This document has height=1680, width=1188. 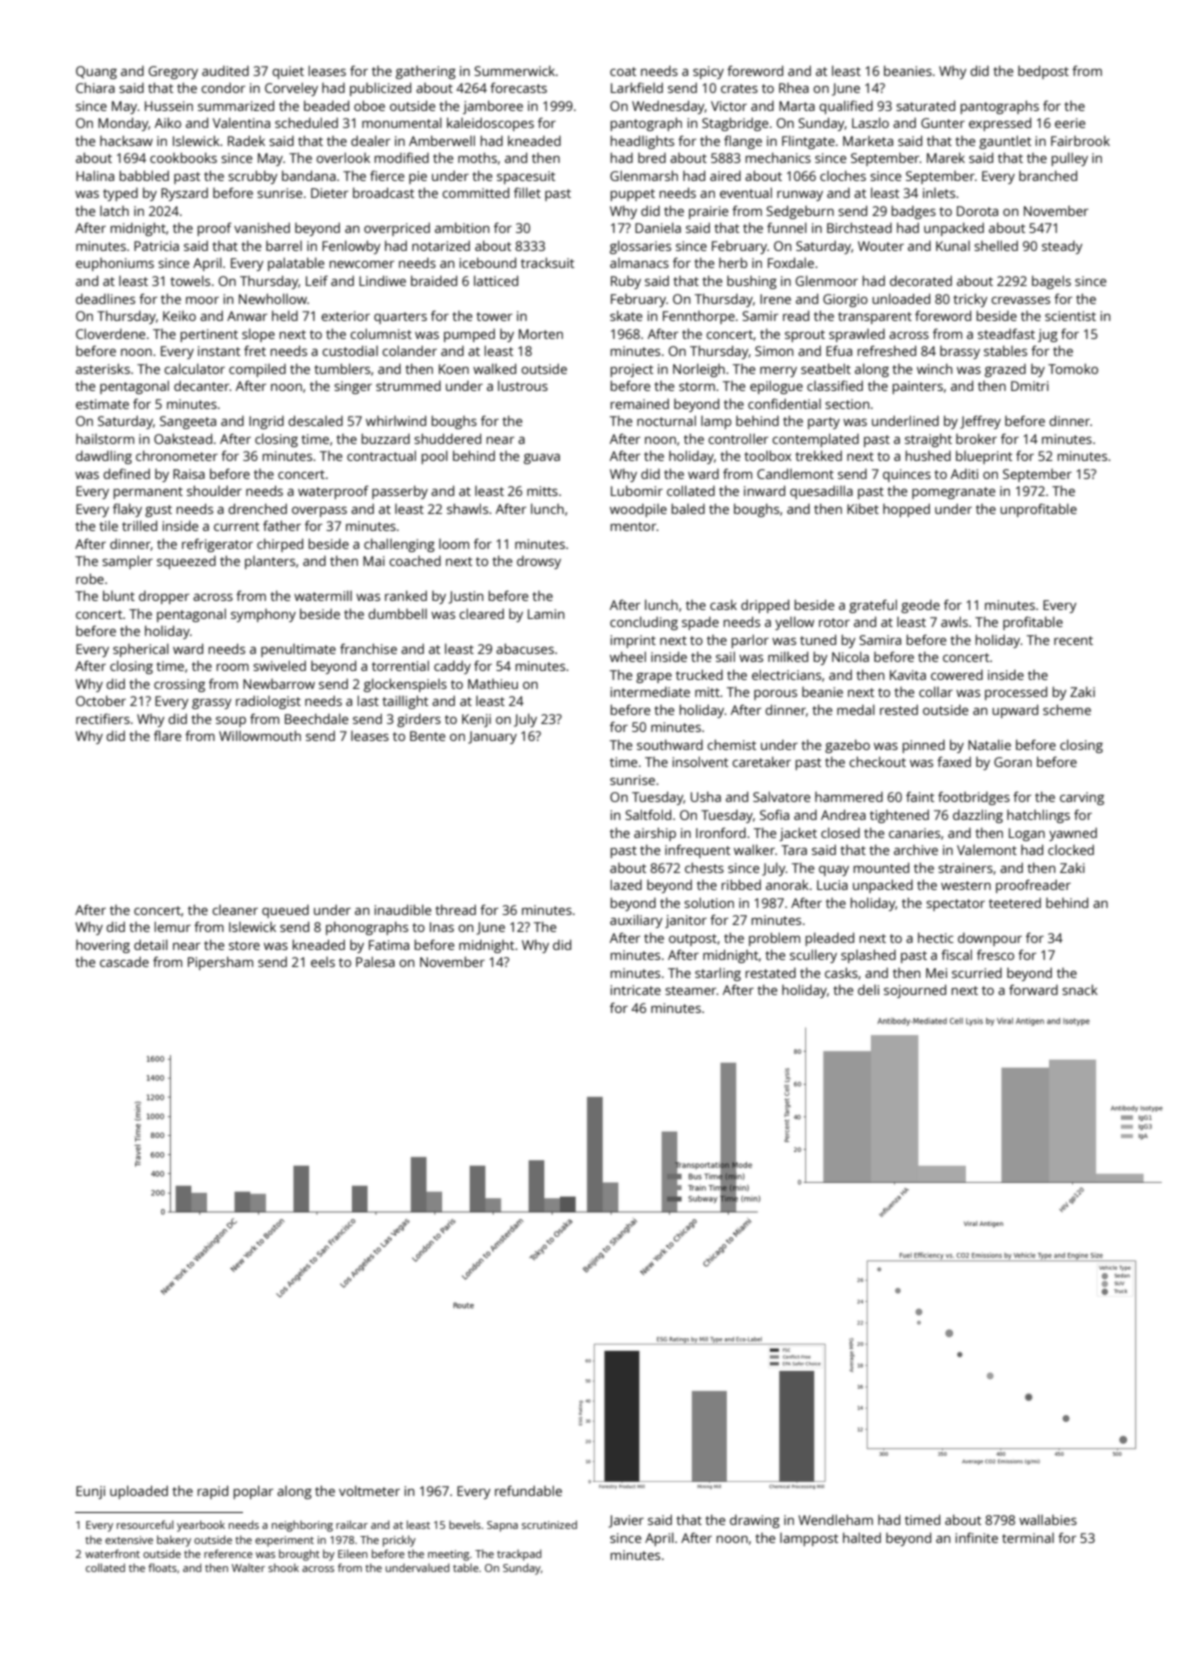 I want to click on yawned, so click(x=1073, y=834).
